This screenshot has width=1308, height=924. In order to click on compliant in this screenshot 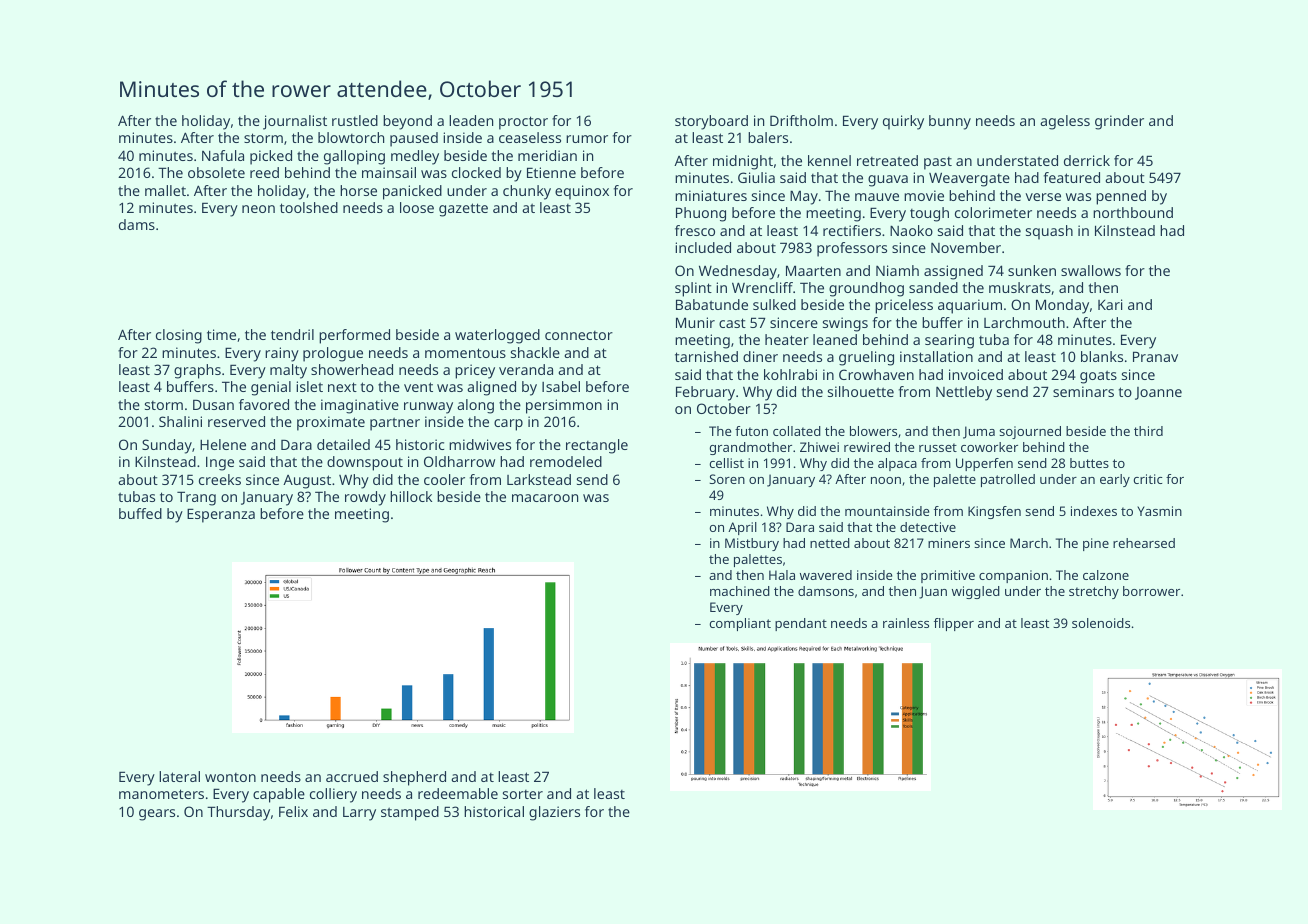, I will do `click(740, 624)`.
